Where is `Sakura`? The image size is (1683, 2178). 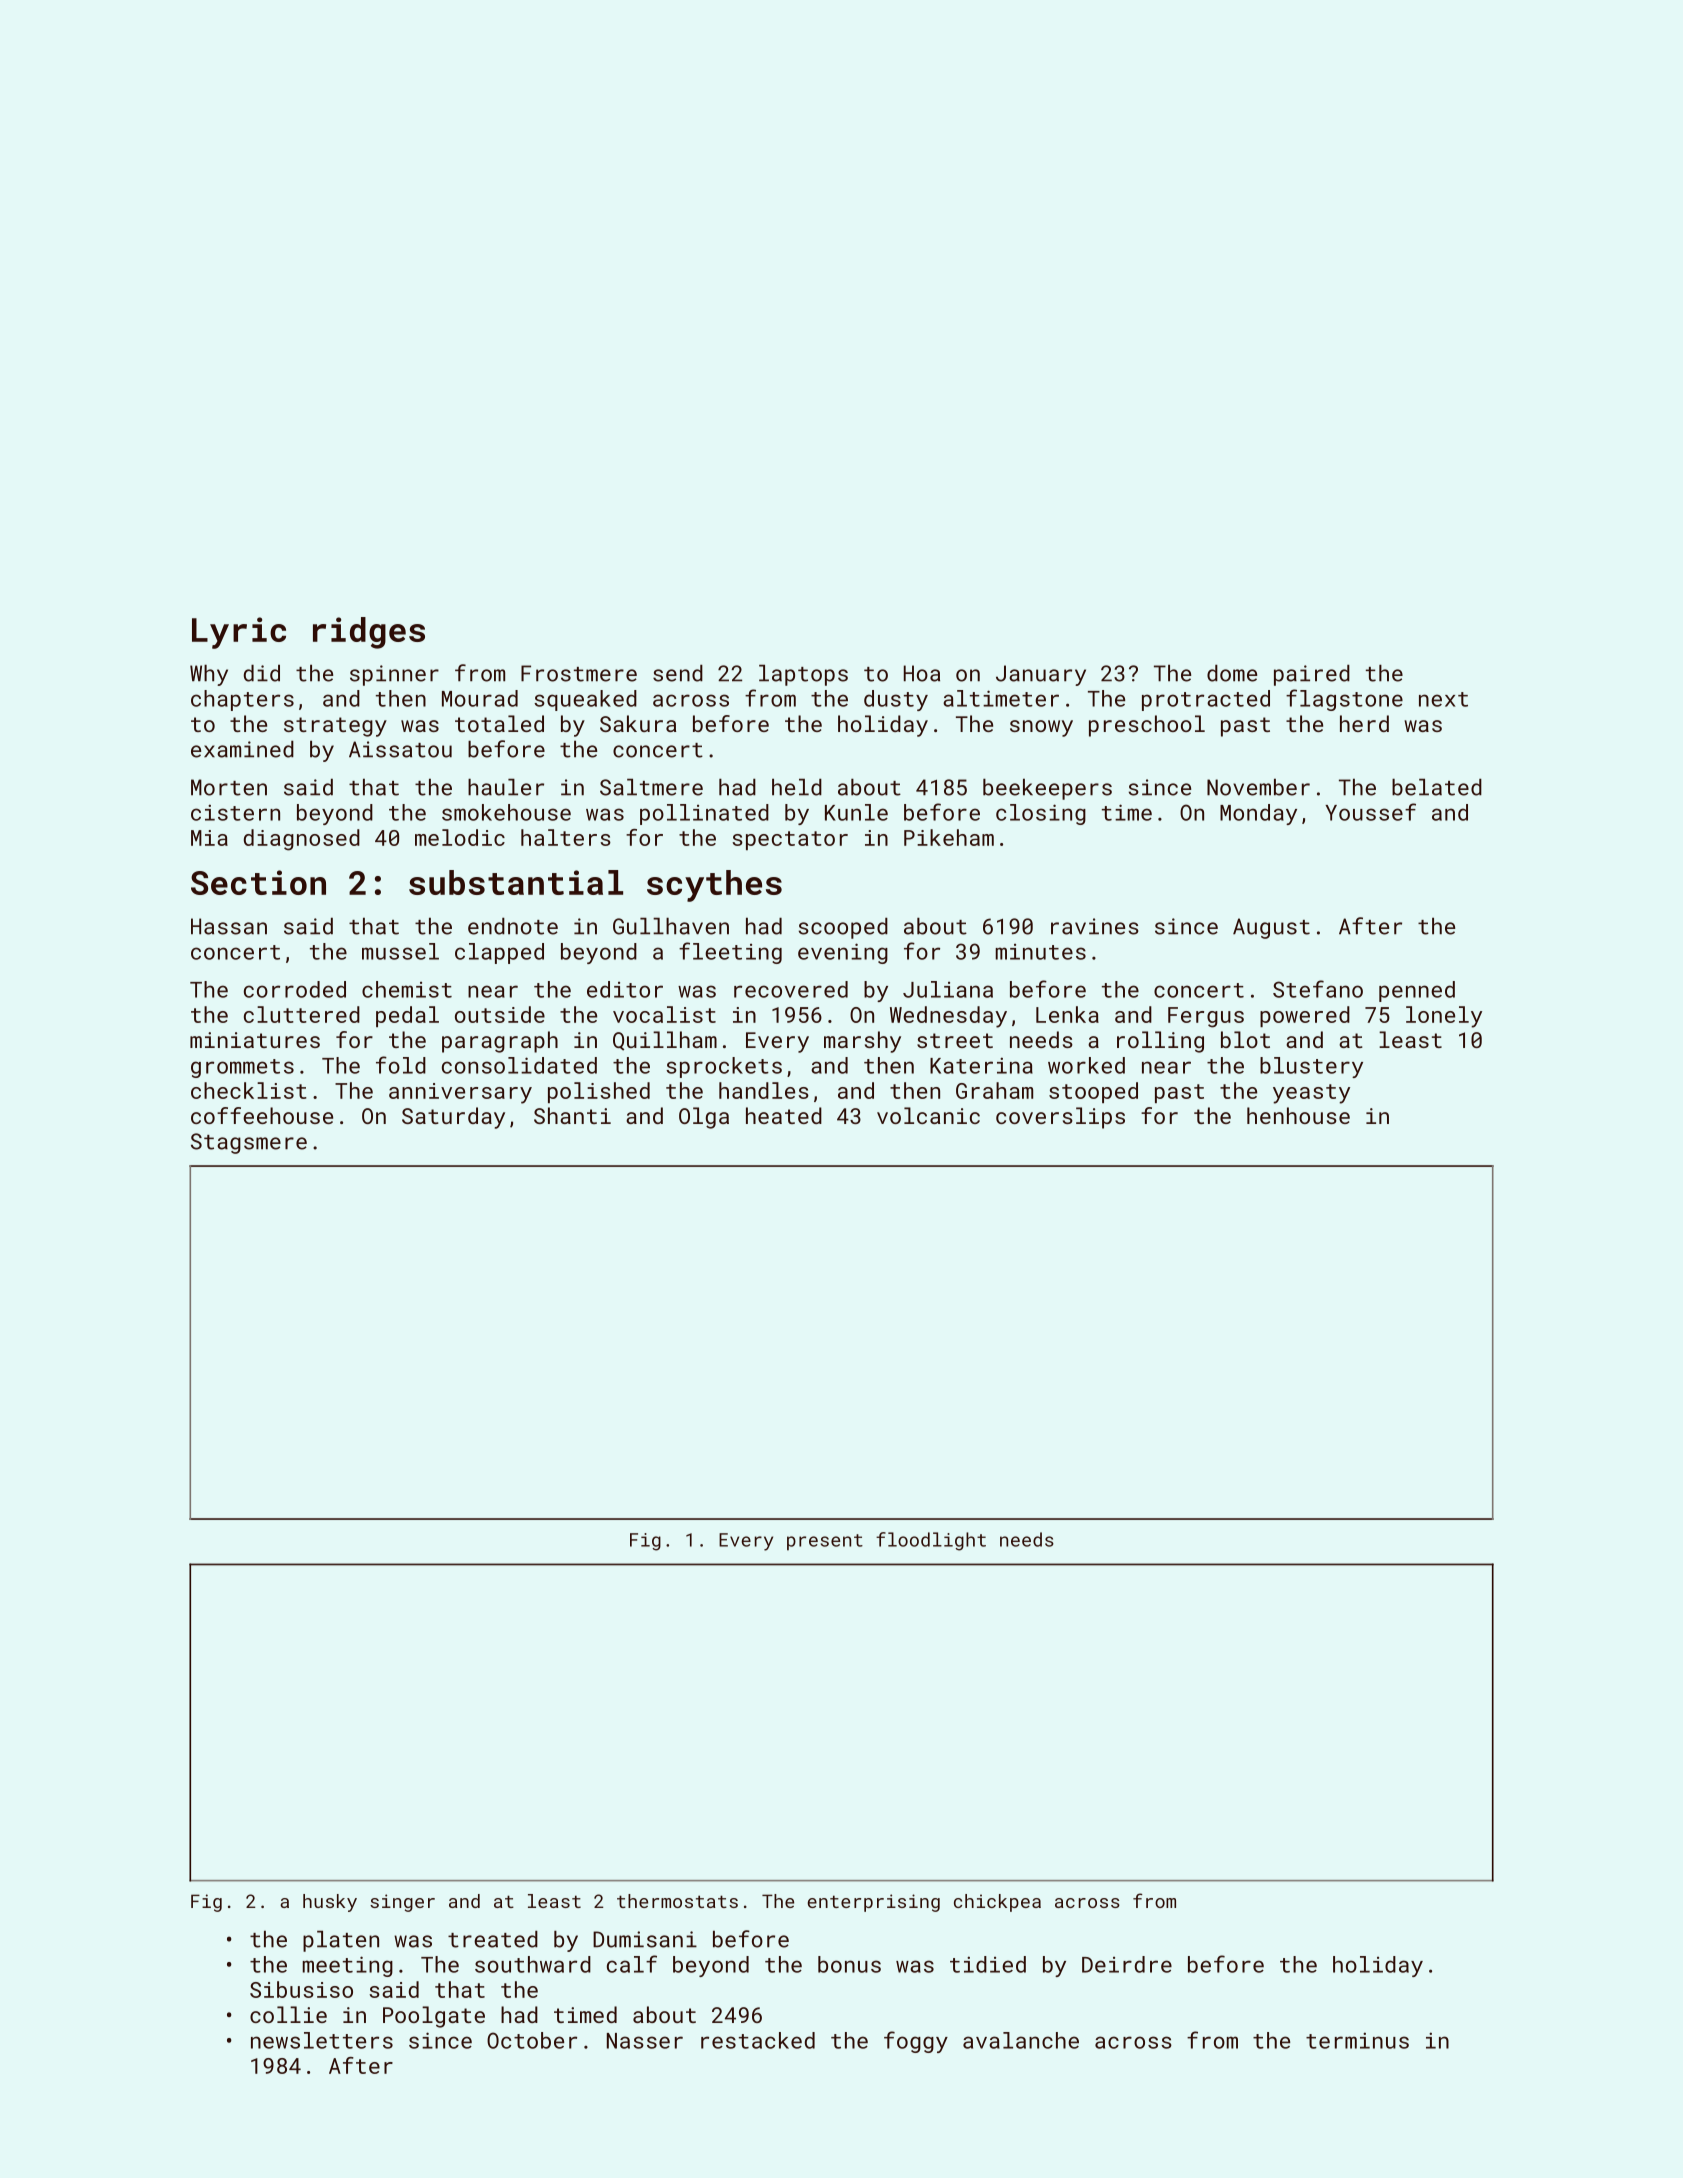
Sakura is located at coordinates (638, 723).
